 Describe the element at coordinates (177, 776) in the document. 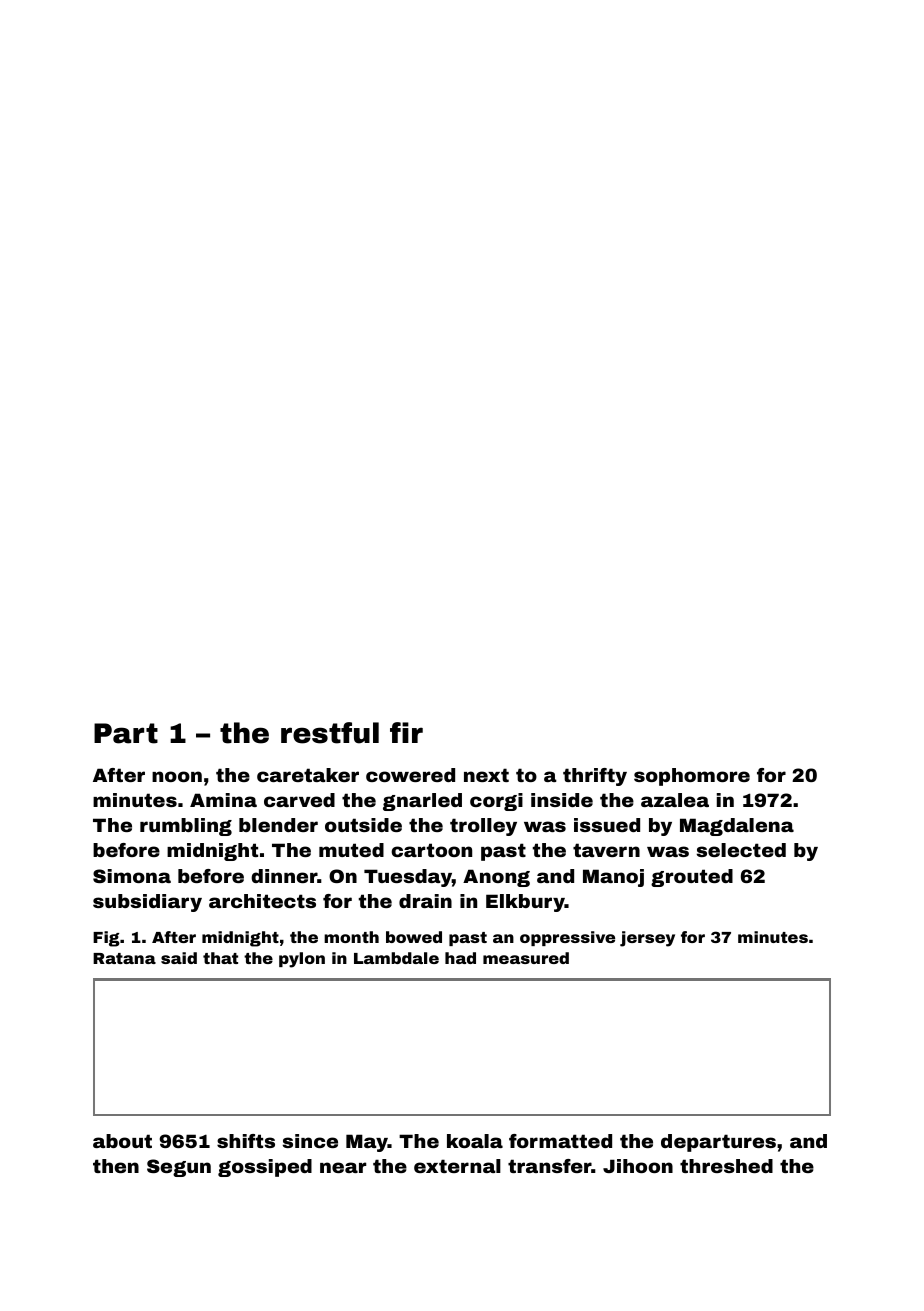

I see `noon` at that location.
